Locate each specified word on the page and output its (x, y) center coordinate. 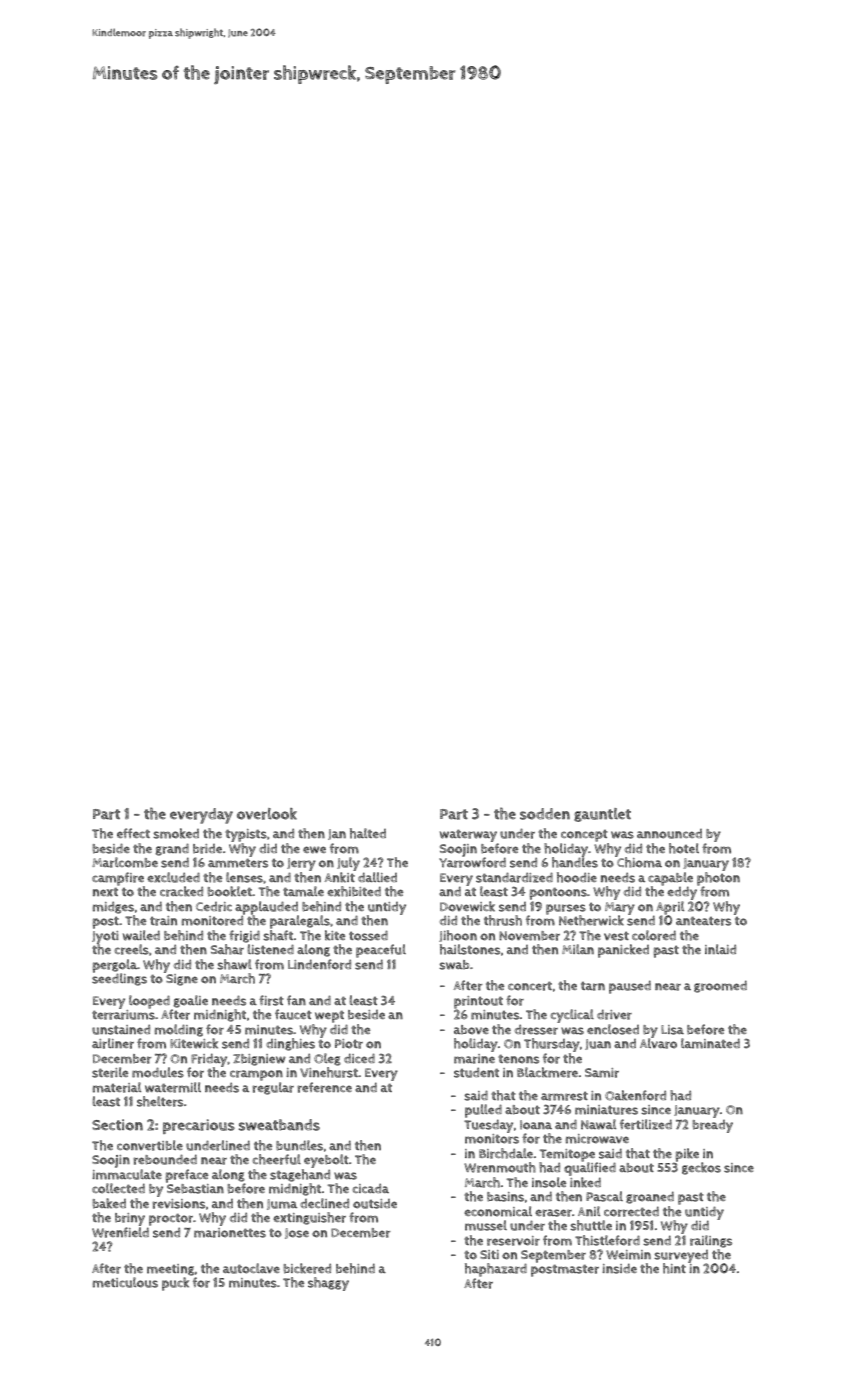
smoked (176, 833)
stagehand (300, 1175)
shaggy (328, 1284)
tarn (593, 986)
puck (175, 1284)
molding (179, 1030)
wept (329, 1017)
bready (712, 1126)
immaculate (127, 1174)
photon (718, 879)
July (348, 864)
